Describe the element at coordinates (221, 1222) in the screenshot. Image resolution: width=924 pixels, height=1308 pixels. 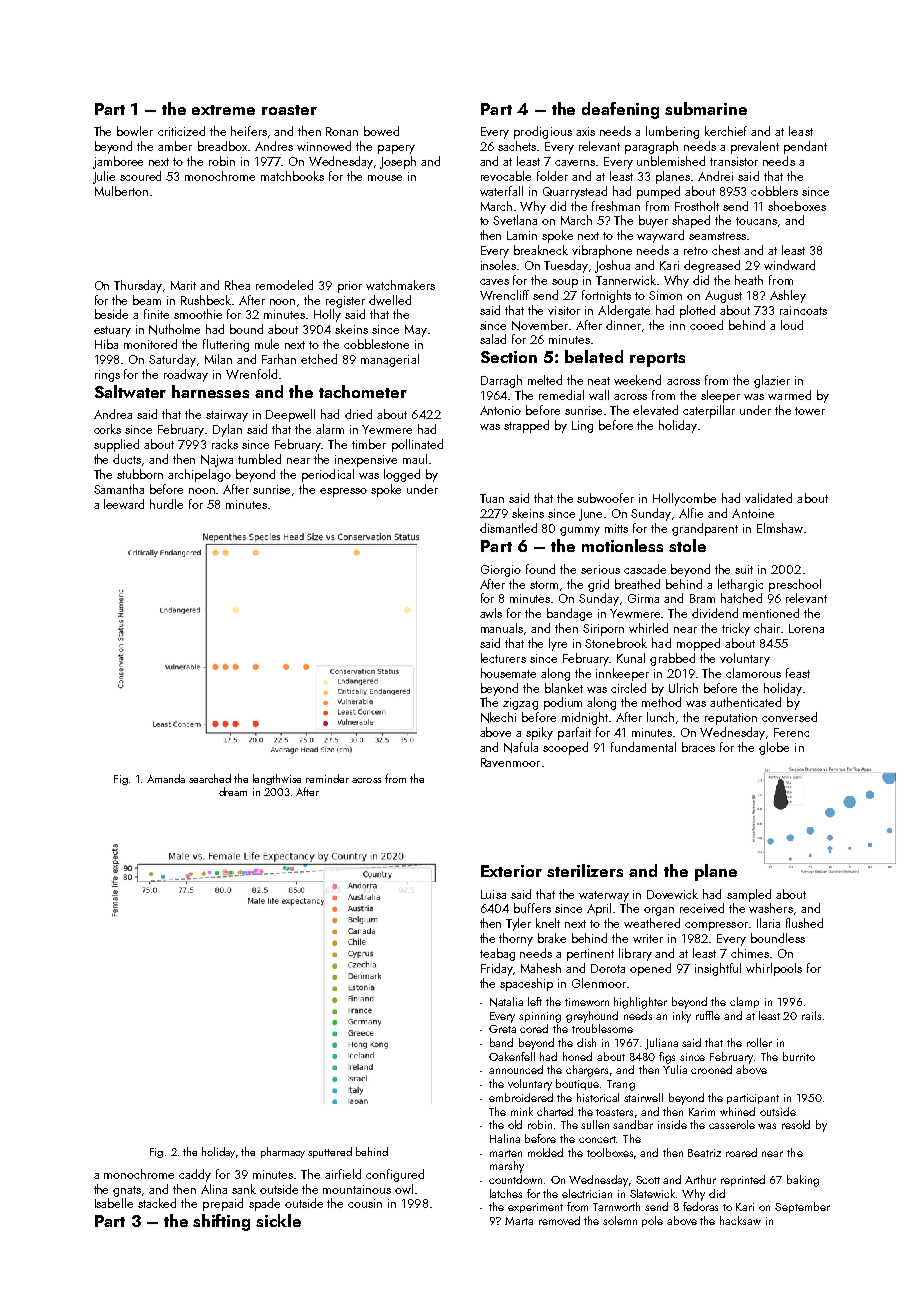
I see `shifting` at that location.
